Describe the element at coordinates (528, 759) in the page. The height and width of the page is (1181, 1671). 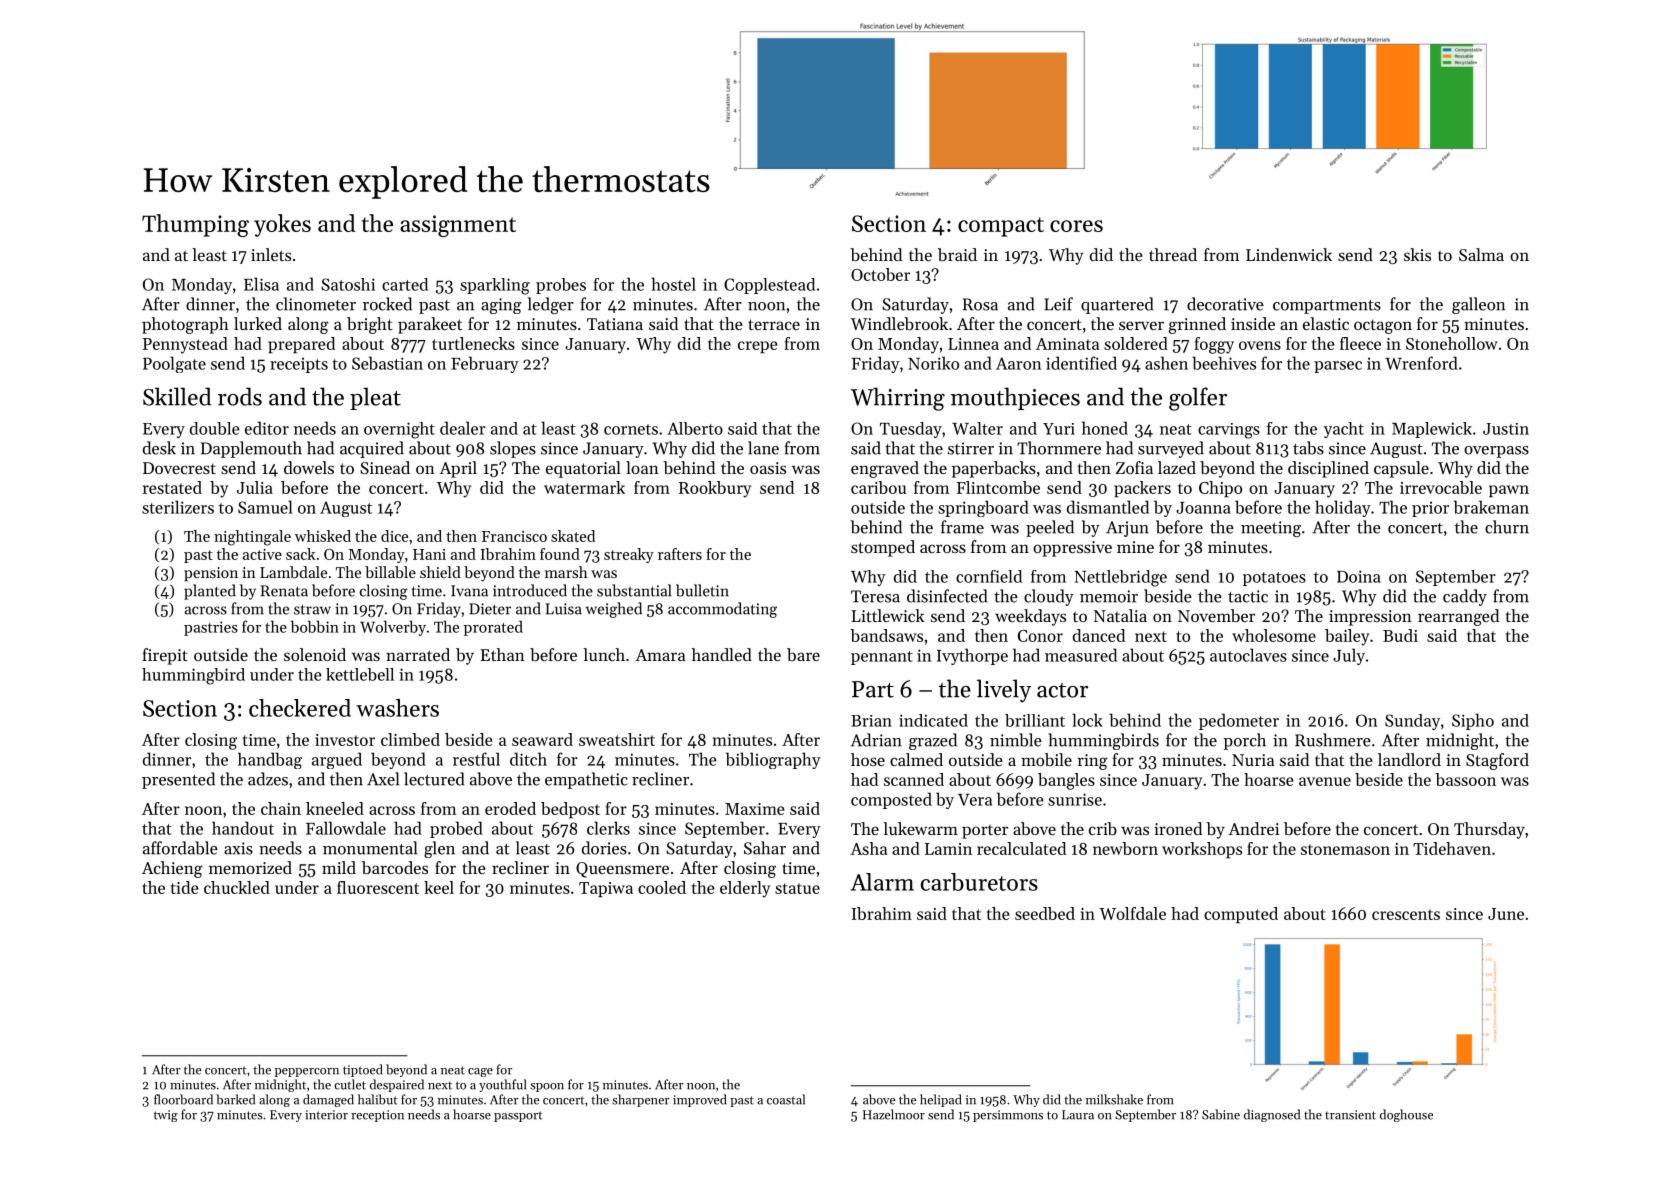
I see `ditch` at that location.
